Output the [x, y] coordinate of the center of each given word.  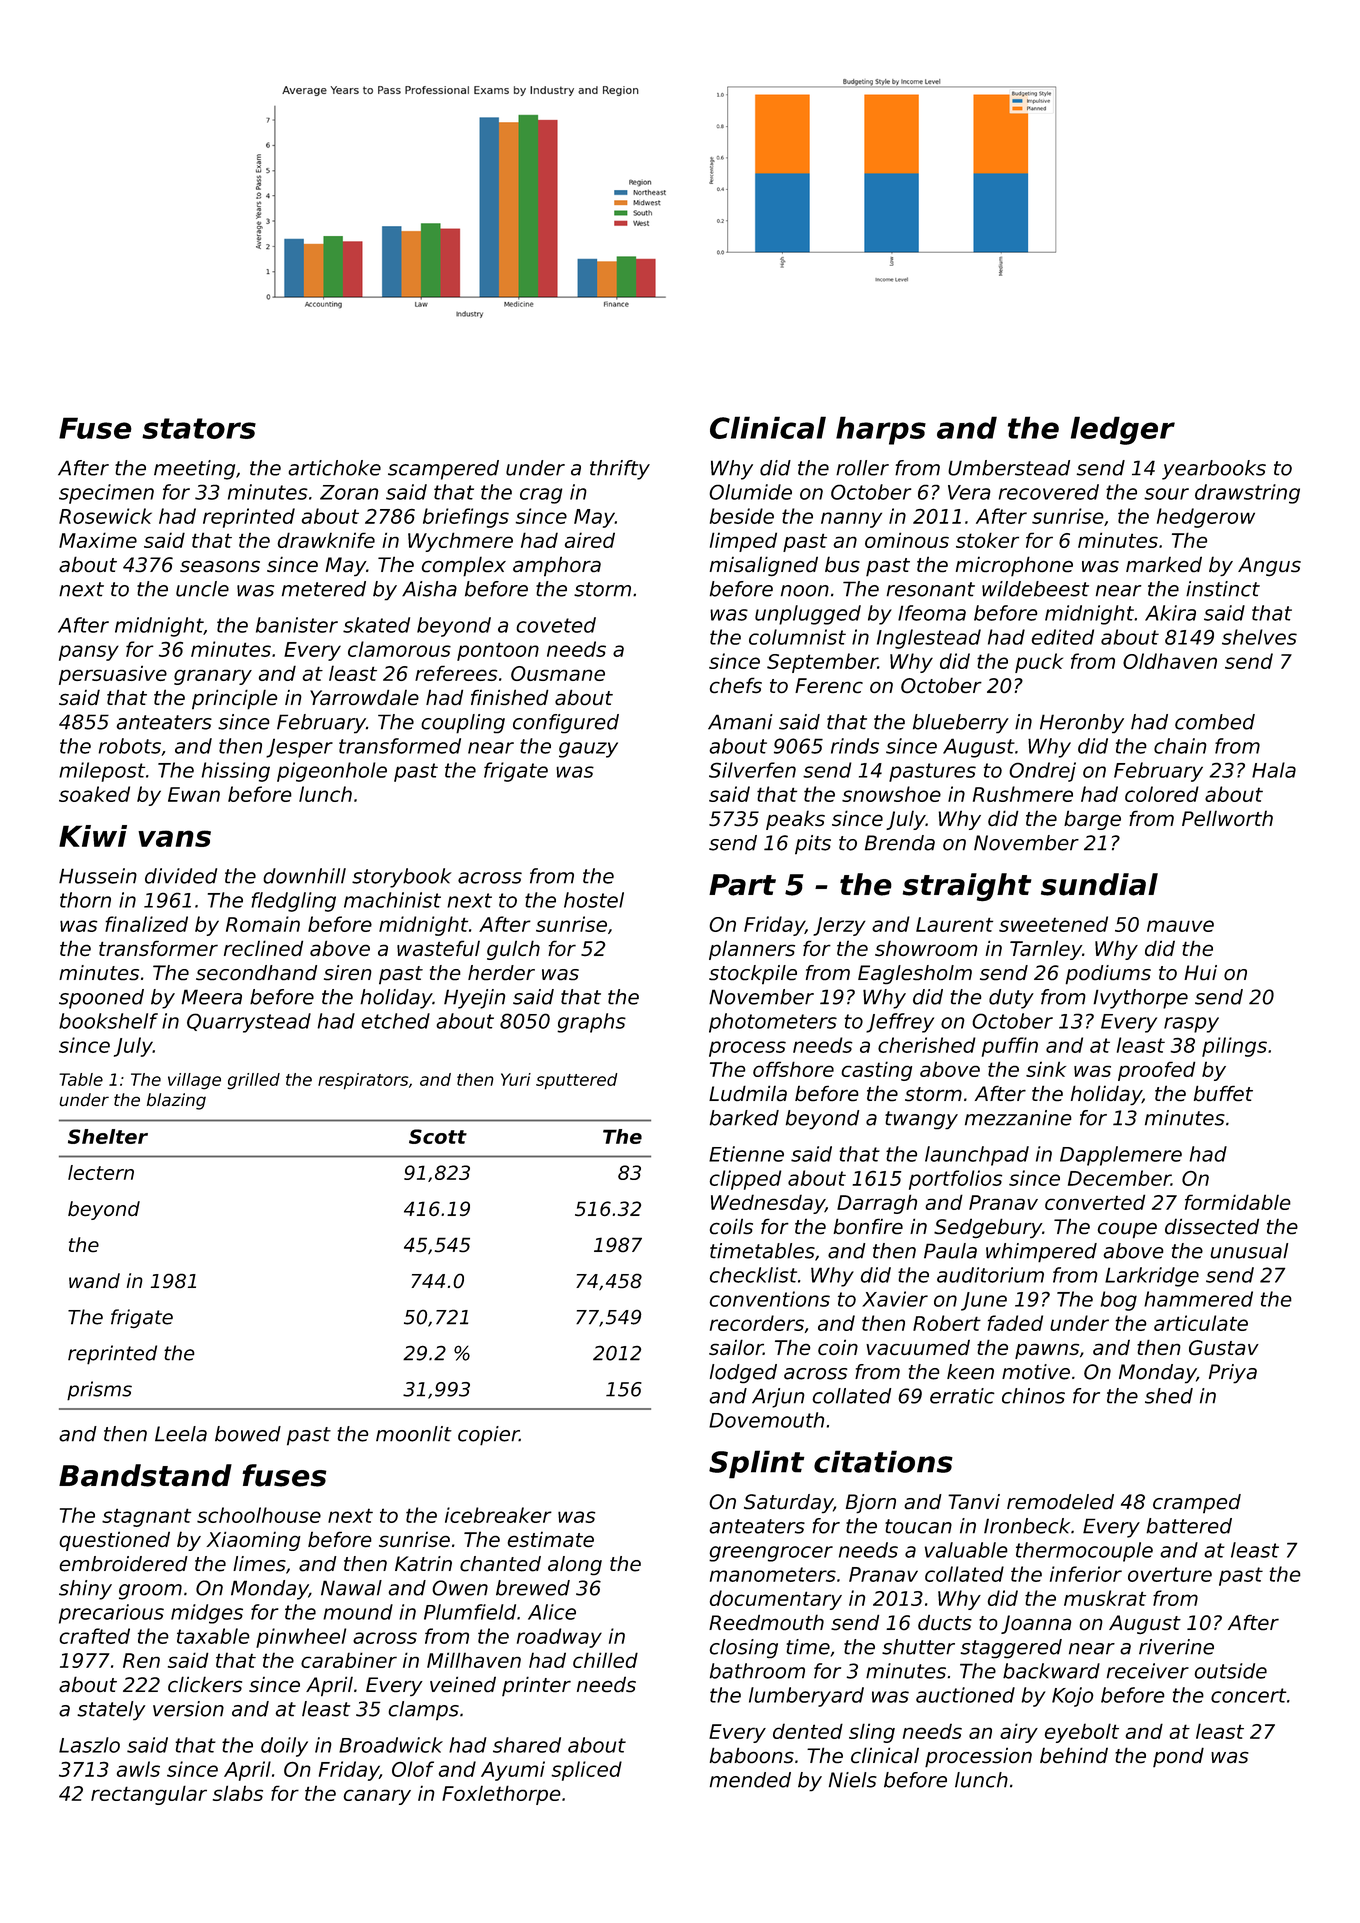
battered [1189, 1526]
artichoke [334, 468]
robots [130, 746]
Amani [740, 722]
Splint [757, 1464]
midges [207, 1614]
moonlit [414, 1434]
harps [881, 430]
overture [1170, 1574]
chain [1180, 746]
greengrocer [771, 1554]
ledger [1123, 430]
